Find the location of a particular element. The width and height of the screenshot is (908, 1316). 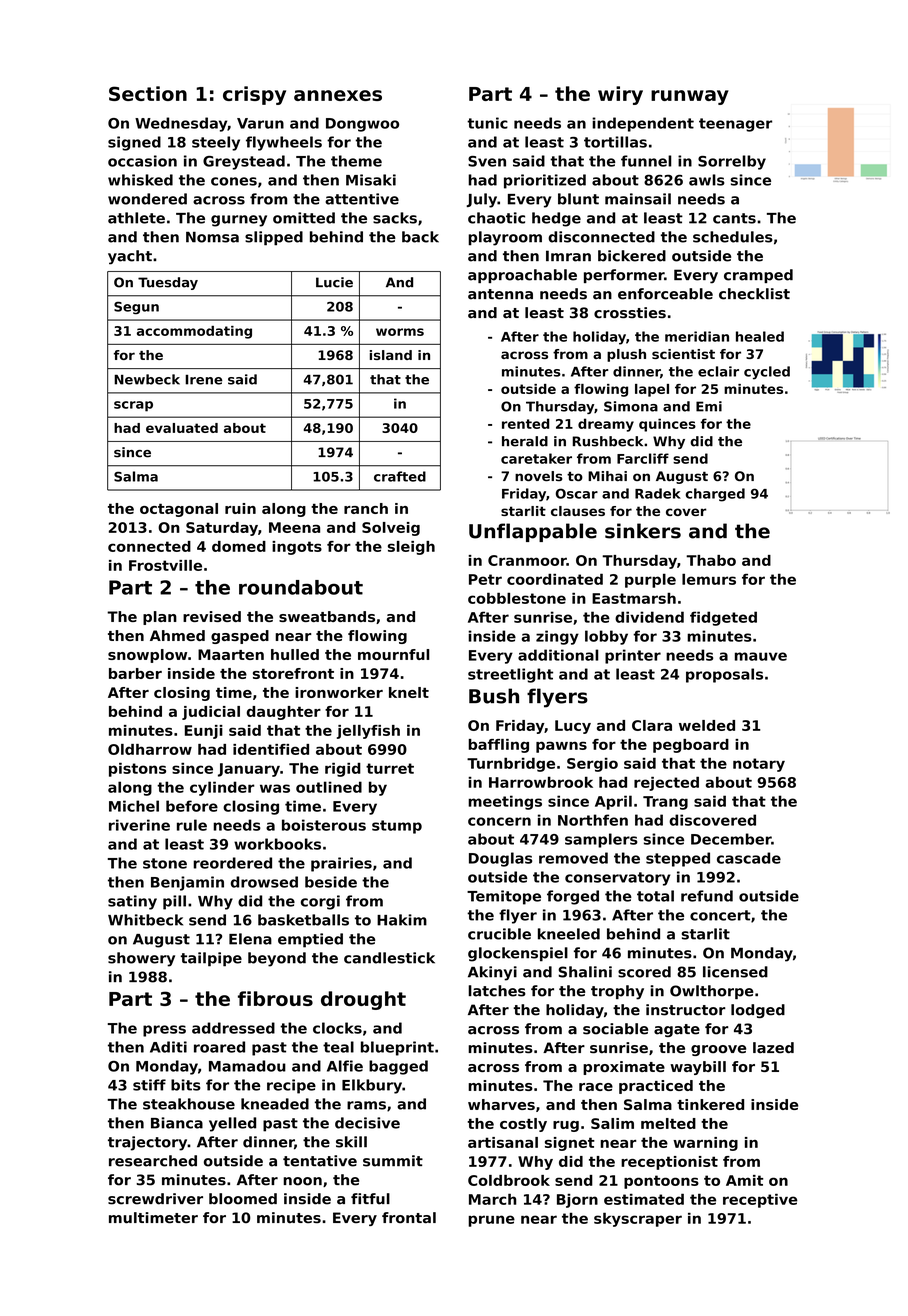

crafted is located at coordinates (400, 476).
